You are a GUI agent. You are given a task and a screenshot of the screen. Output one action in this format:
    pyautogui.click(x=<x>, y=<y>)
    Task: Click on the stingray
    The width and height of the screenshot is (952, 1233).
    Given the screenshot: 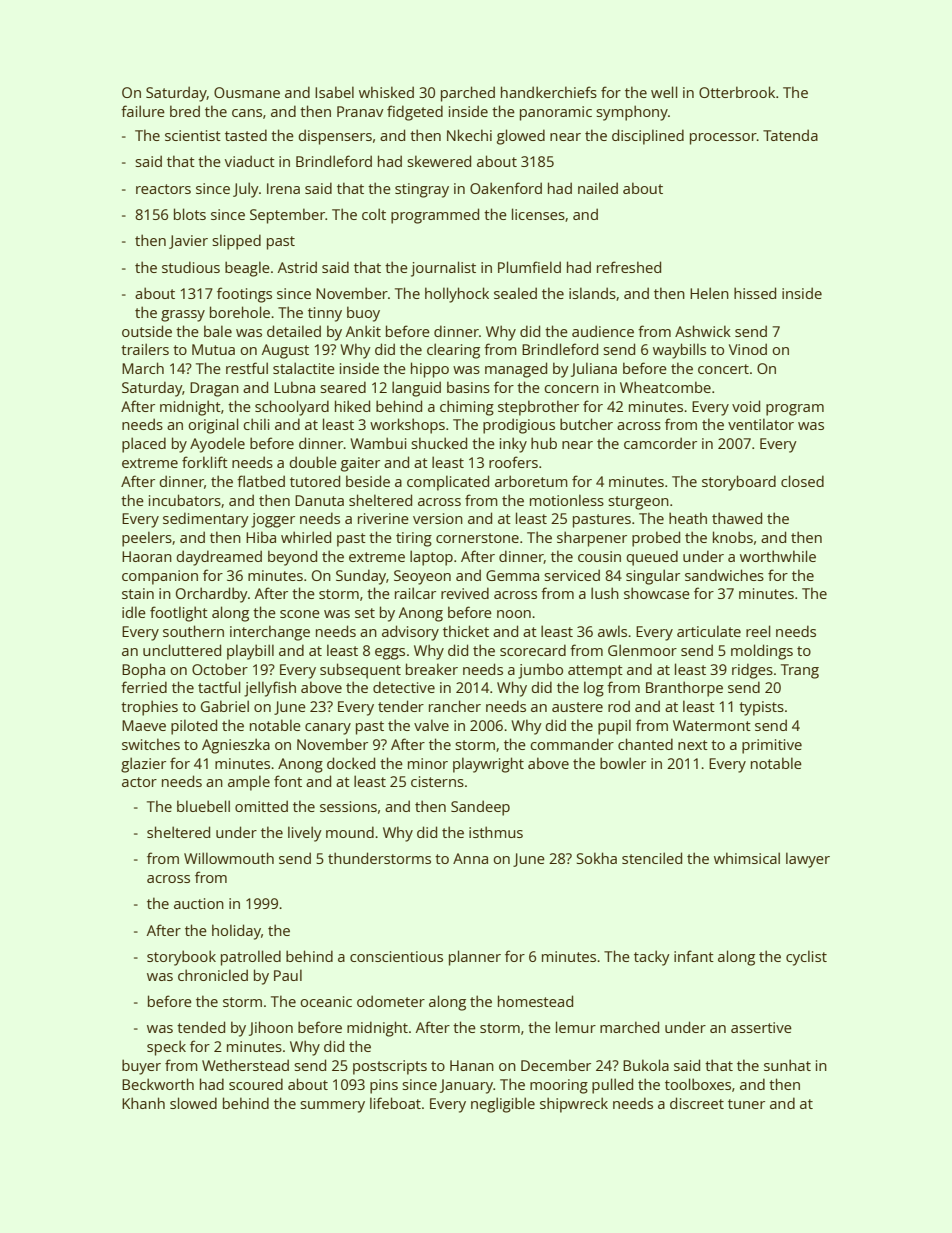 What is the action you would take?
    pyautogui.click(x=422, y=190)
